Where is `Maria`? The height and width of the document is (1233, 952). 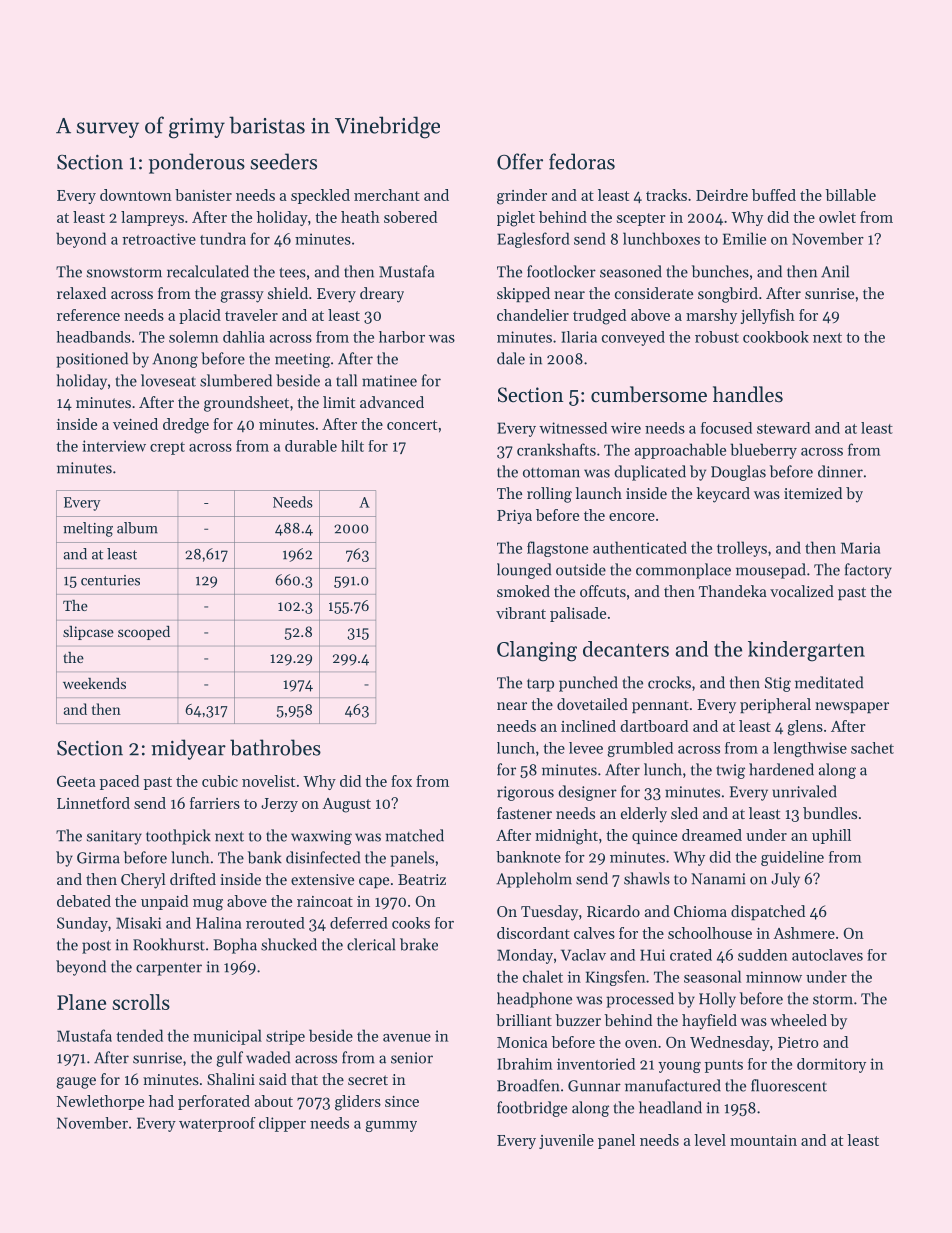
Maria is located at coordinates (860, 548).
